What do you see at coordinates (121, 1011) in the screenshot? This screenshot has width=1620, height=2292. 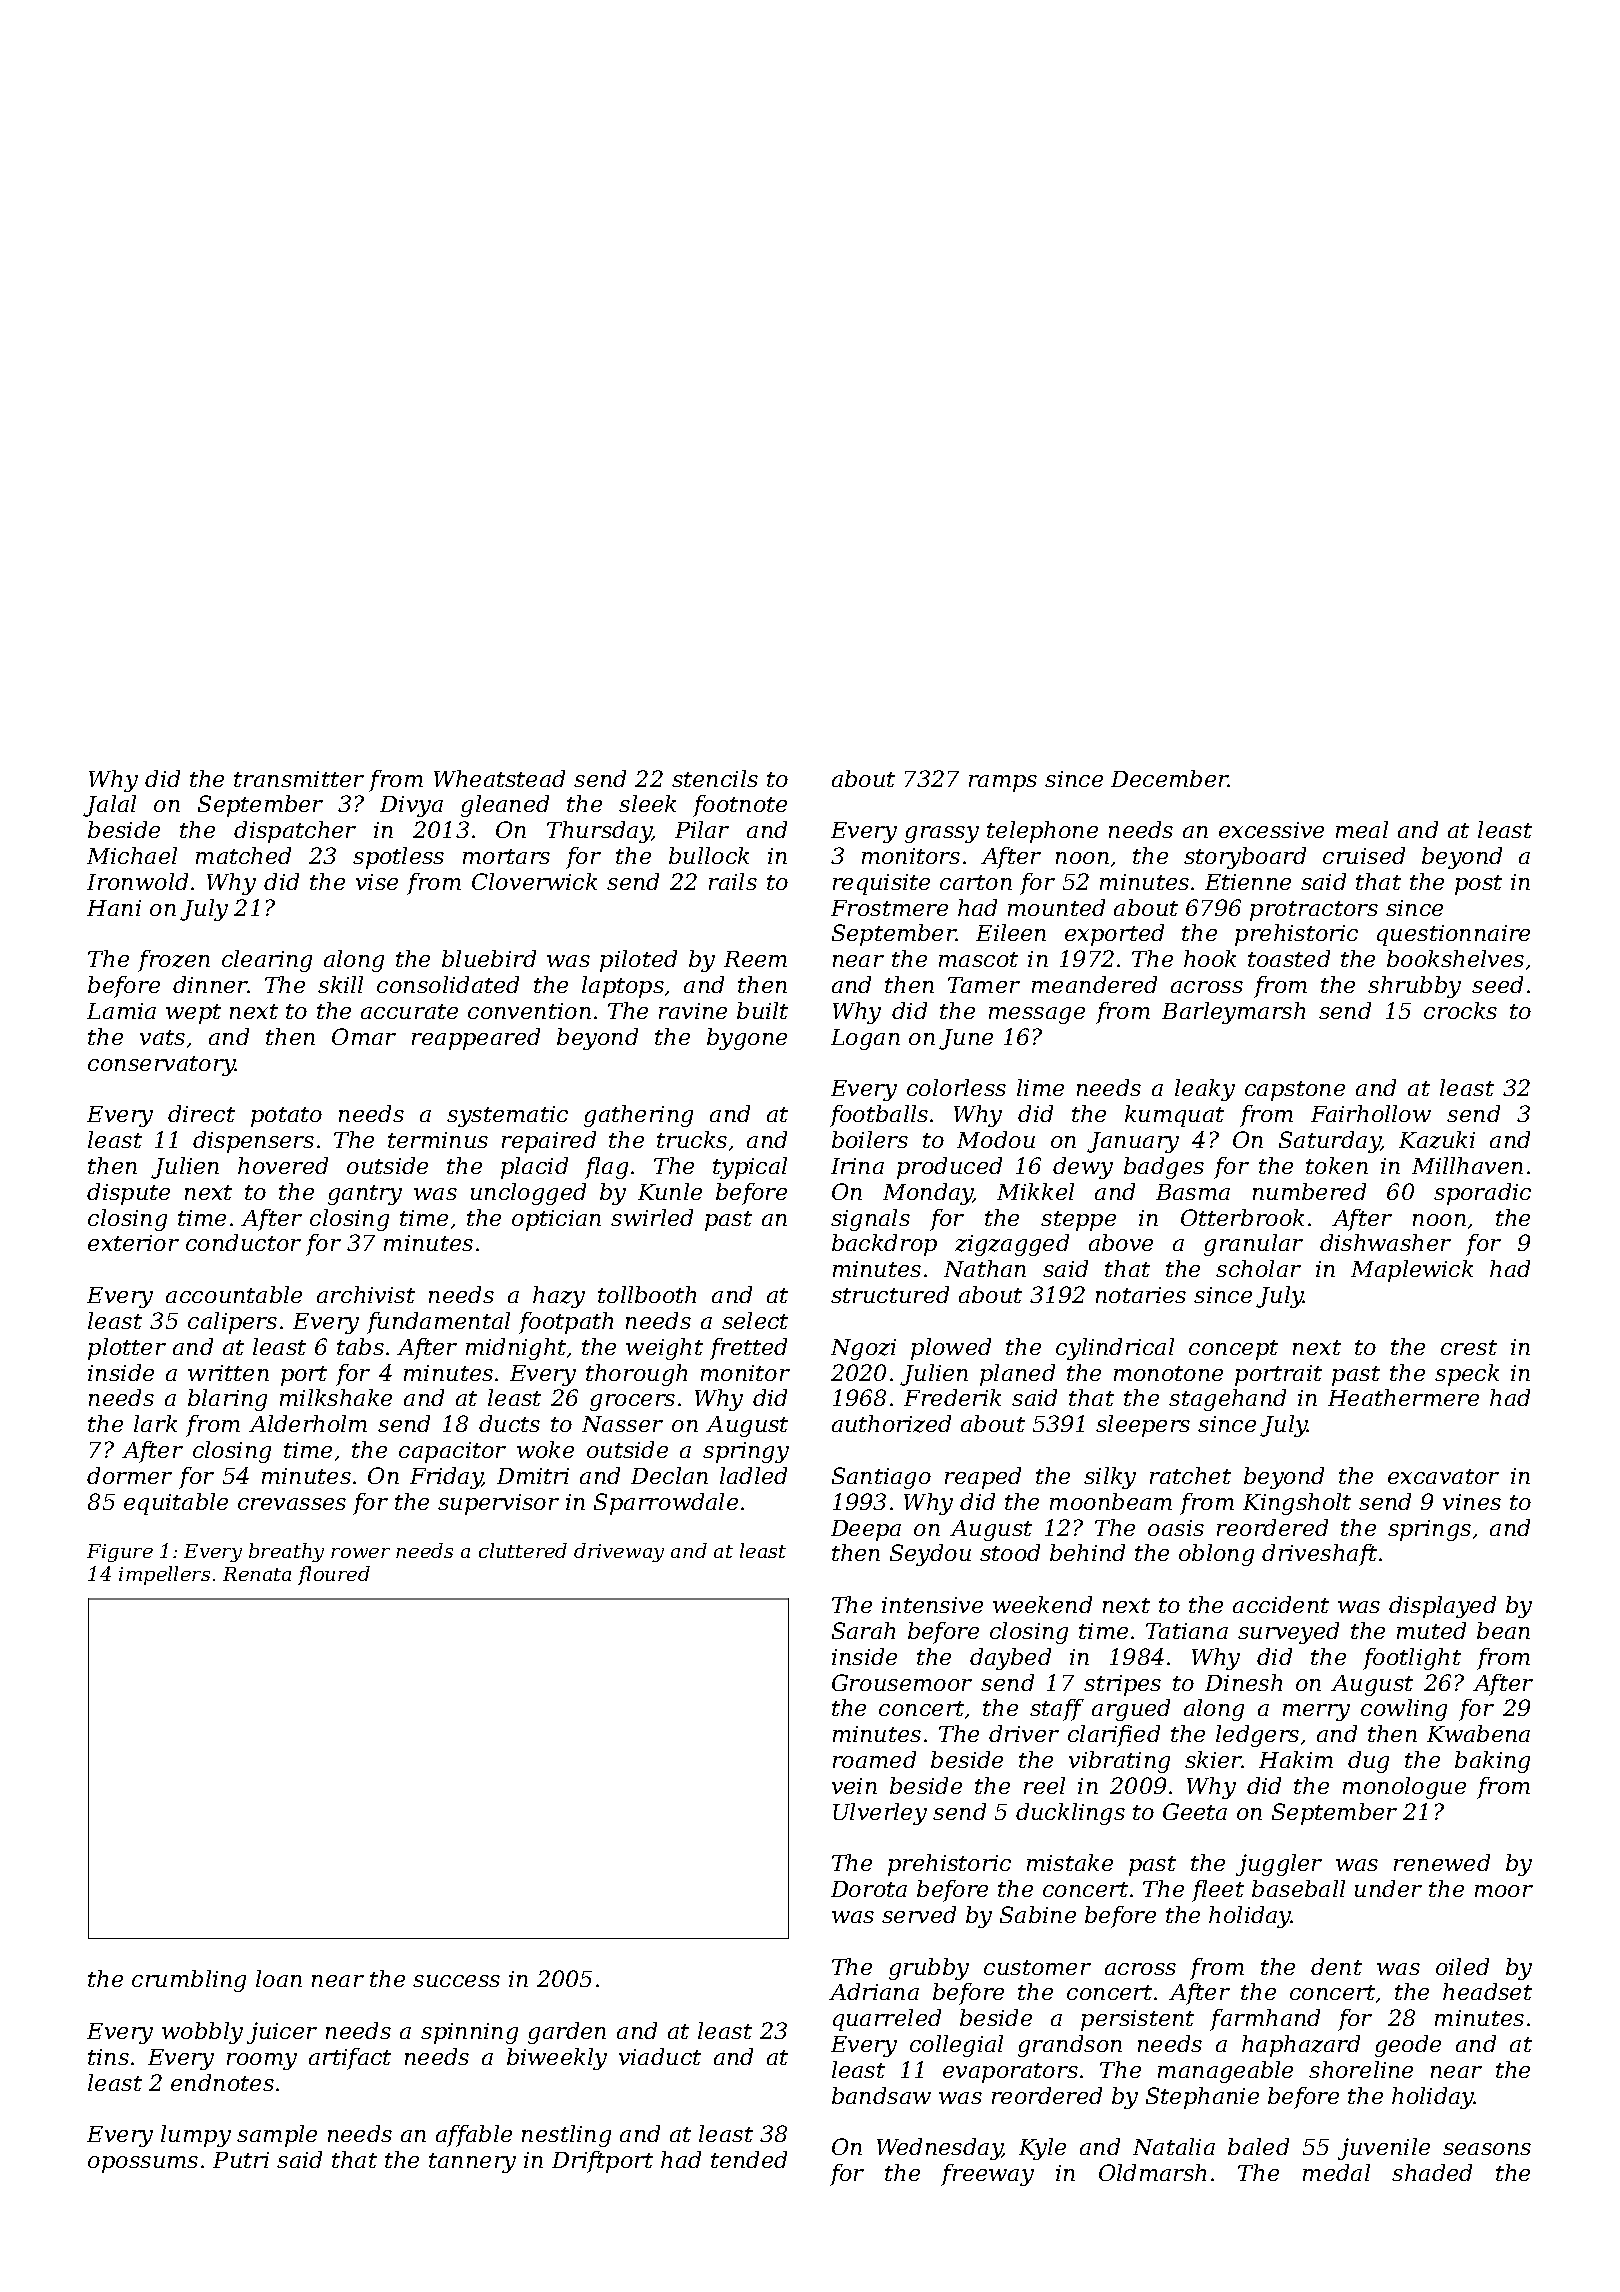 I see `Lamia` at bounding box center [121, 1011].
